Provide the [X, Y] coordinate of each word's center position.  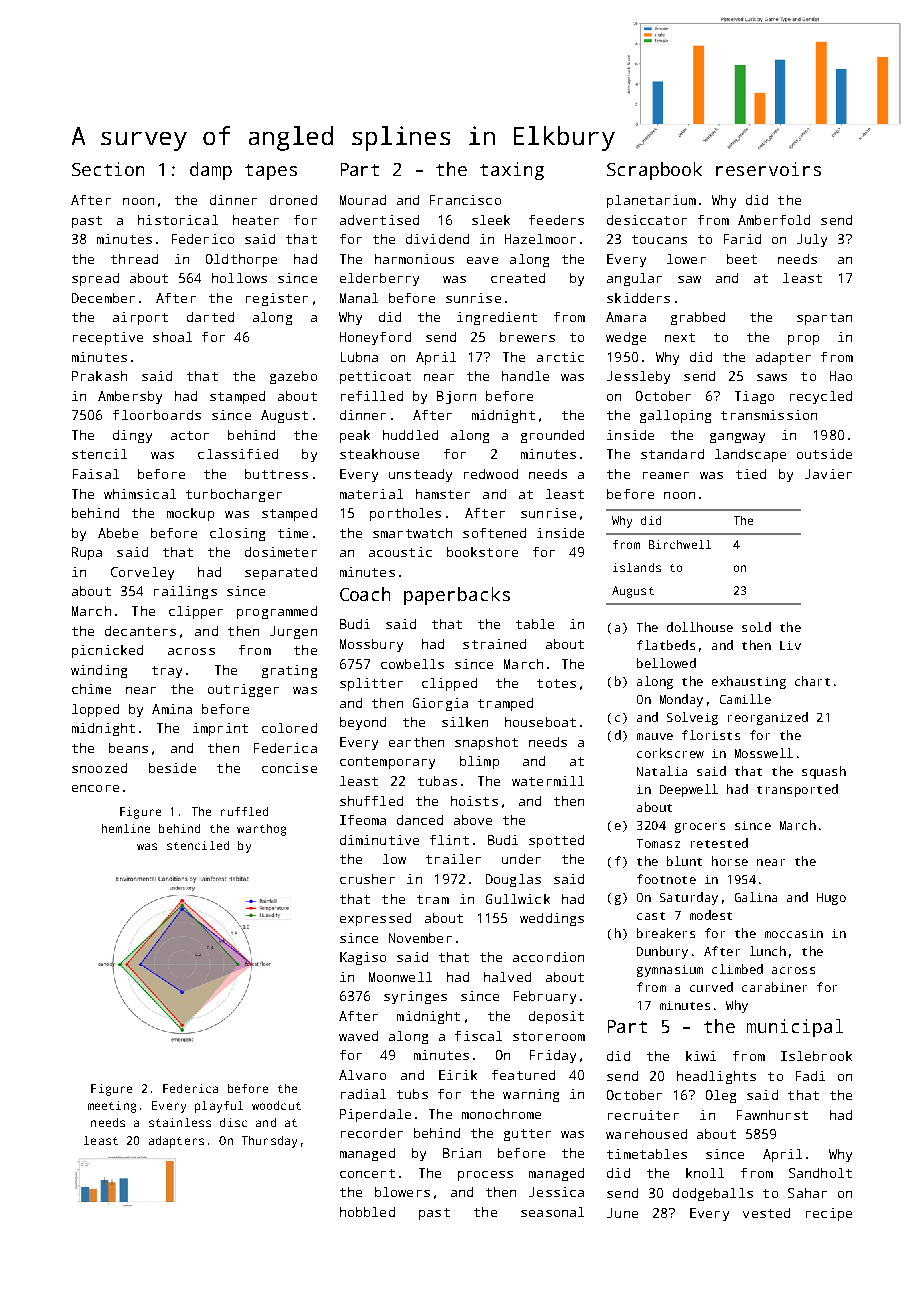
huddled [410, 435]
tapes [271, 172]
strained [494, 644]
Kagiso [363, 958]
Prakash [99, 376]
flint [449, 840]
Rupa [87, 553]
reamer [666, 475]
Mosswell [764, 753]
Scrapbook [654, 171]
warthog [261, 830]
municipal [795, 1028]
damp [211, 171]
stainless [180, 1122]
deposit [556, 1017]
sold [756, 627]
